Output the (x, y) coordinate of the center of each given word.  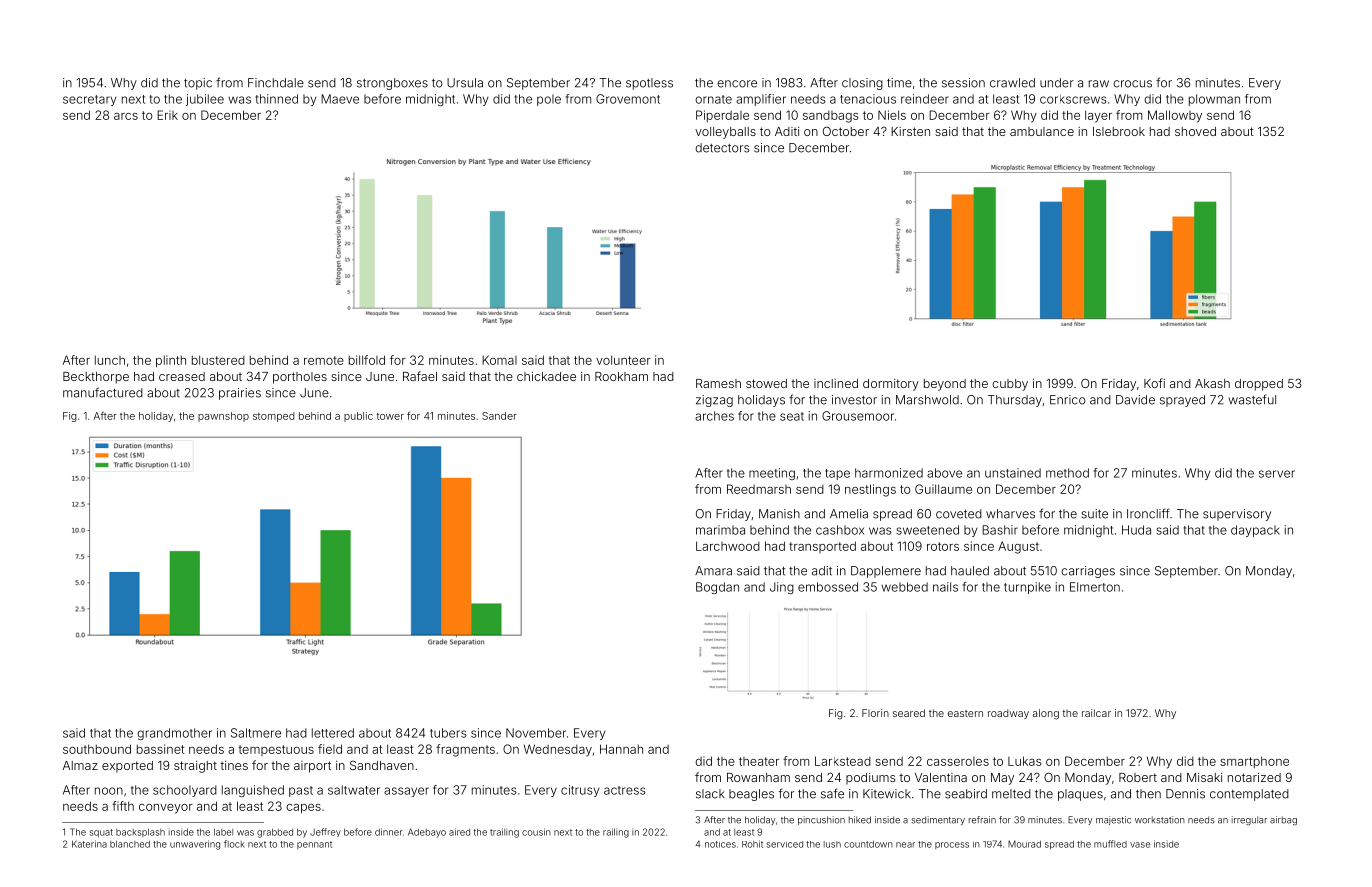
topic (198, 84)
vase (1140, 845)
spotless (649, 84)
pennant (314, 845)
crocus (1132, 84)
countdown (868, 844)
